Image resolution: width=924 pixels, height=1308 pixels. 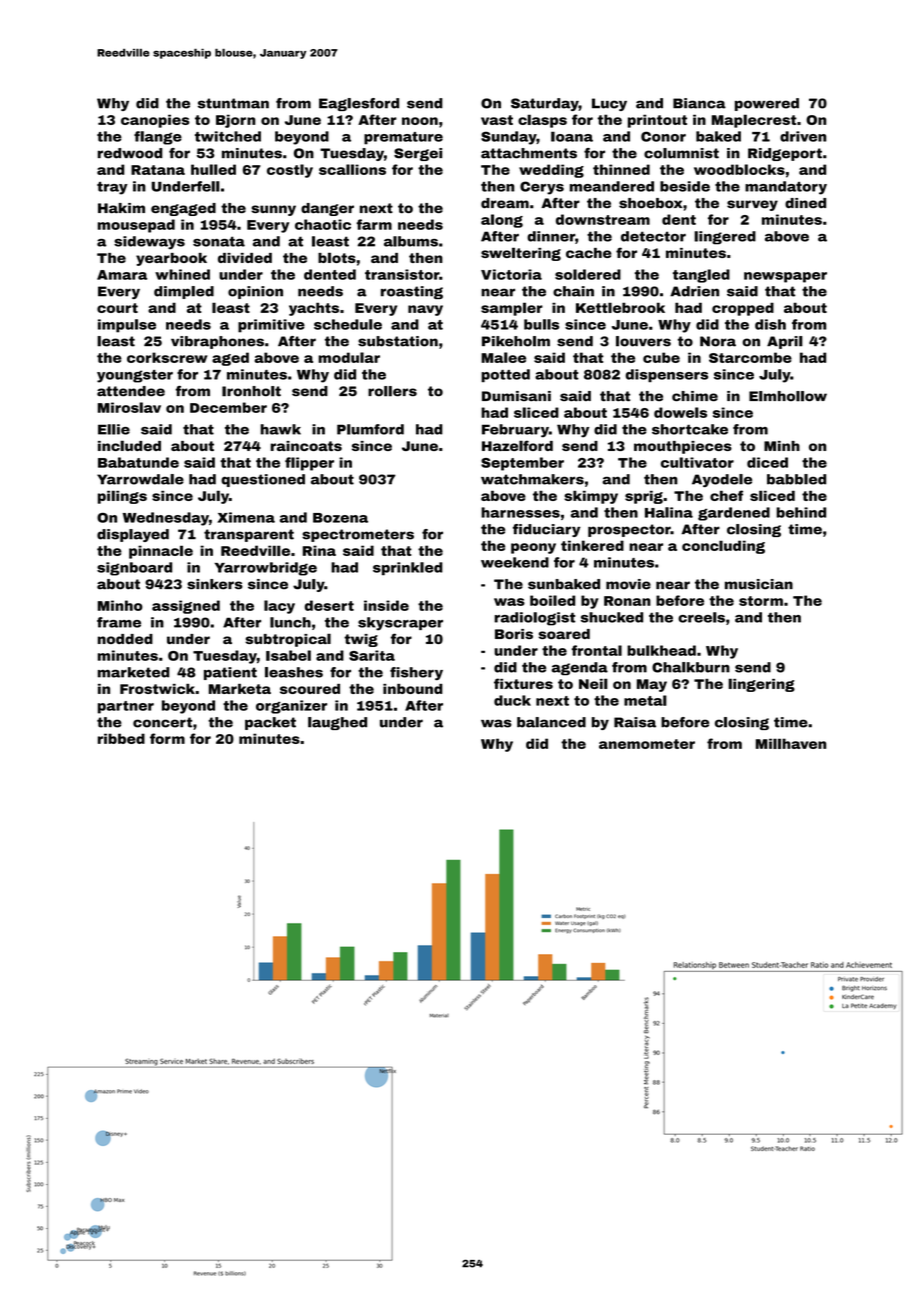 I want to click on balanced, so click(x=551, y=722).
